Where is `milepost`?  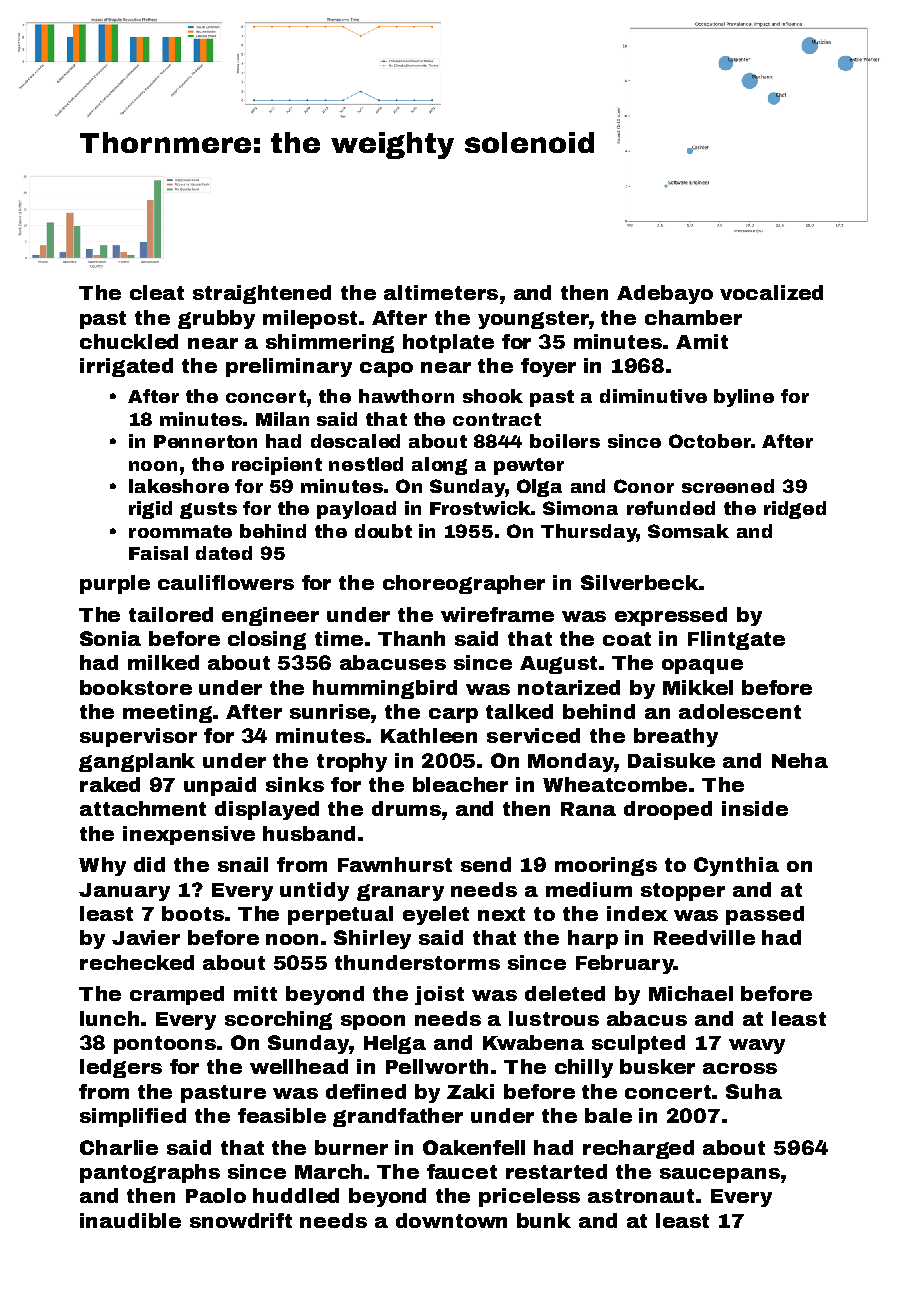
milepost is located at coordinates (310, 319).
